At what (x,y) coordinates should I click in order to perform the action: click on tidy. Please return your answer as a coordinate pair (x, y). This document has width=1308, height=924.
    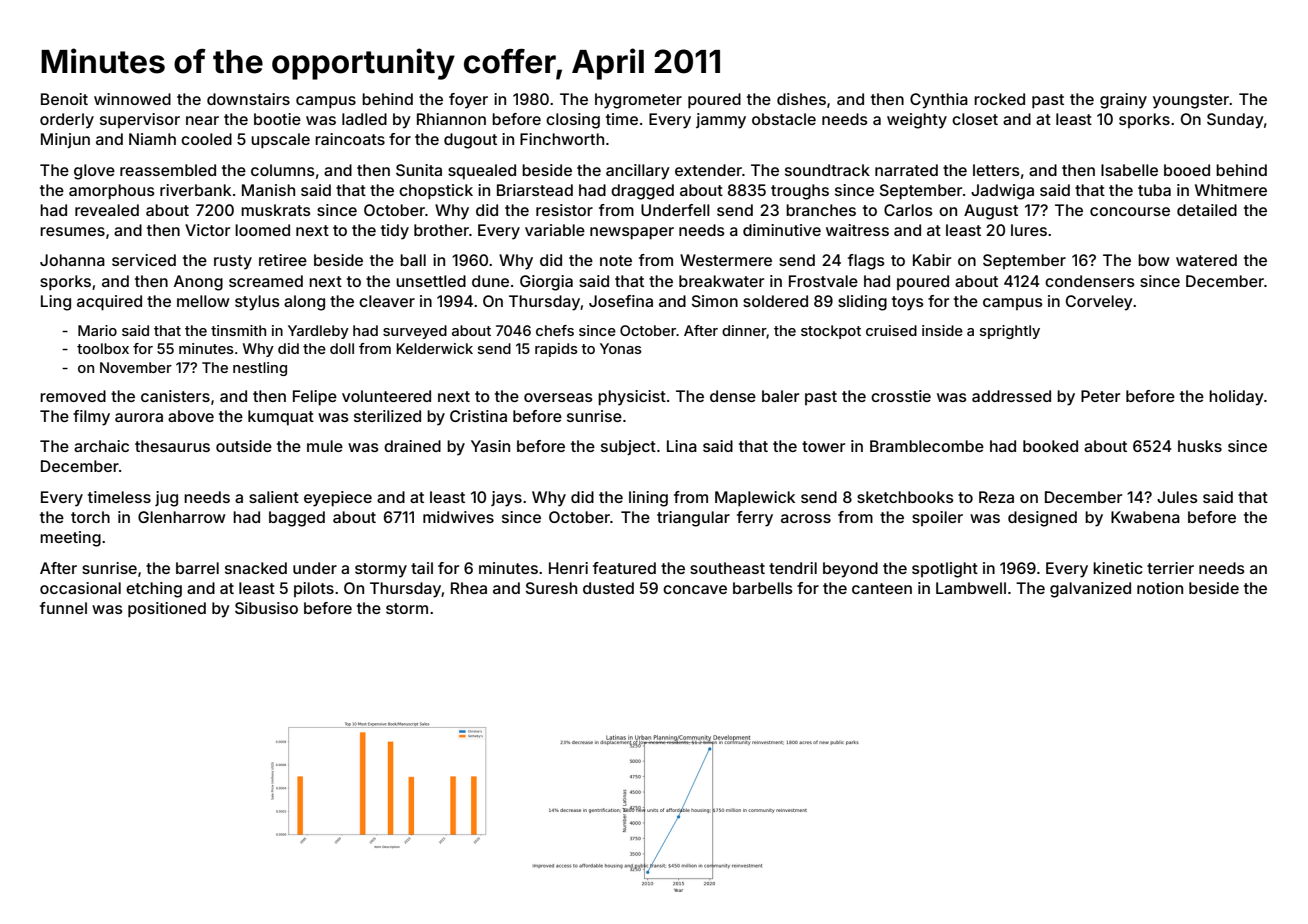
    Looking at the image, I should click on (395, 232).
